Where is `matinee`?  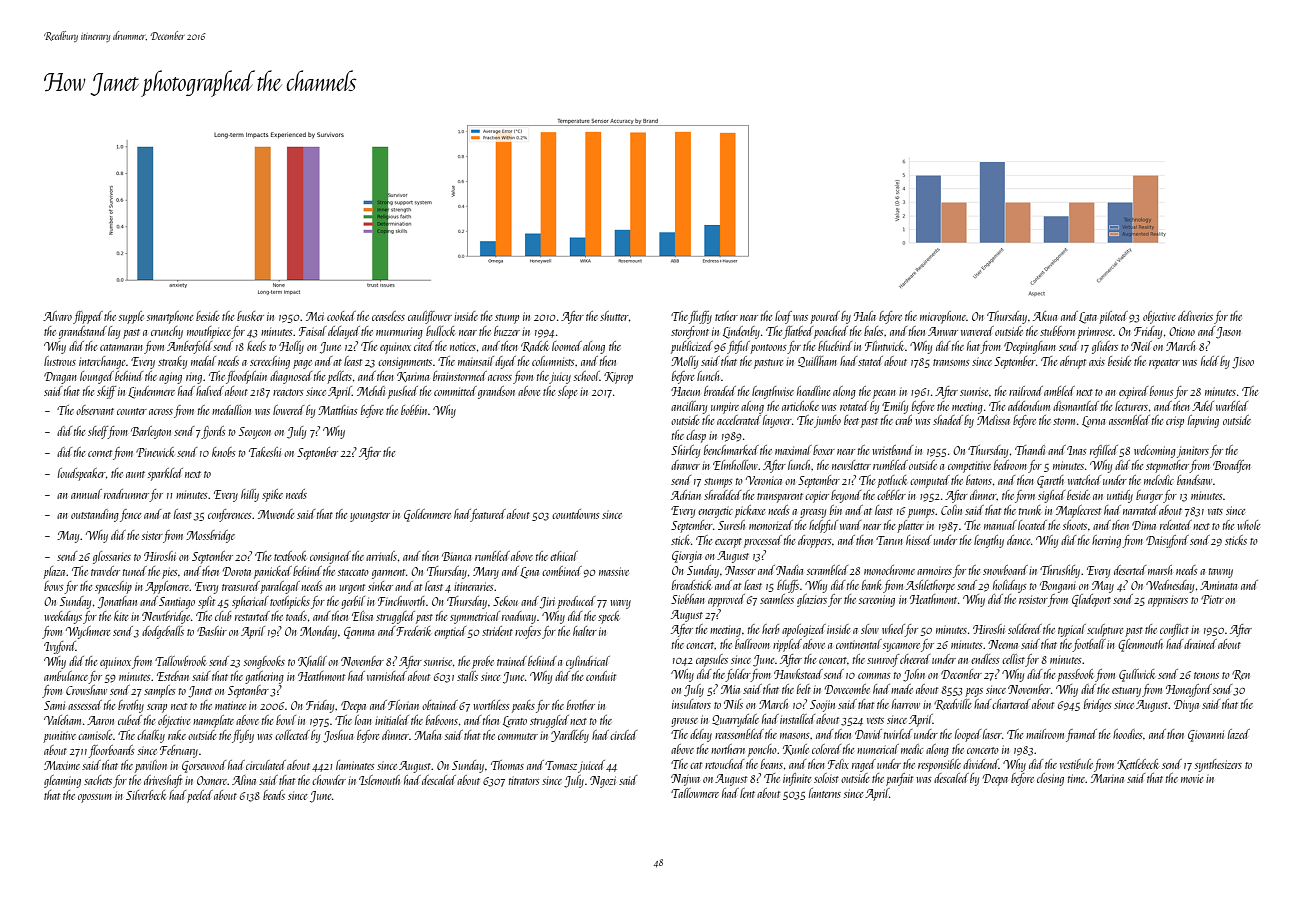
matinee is located at coordinates (230, 705).
